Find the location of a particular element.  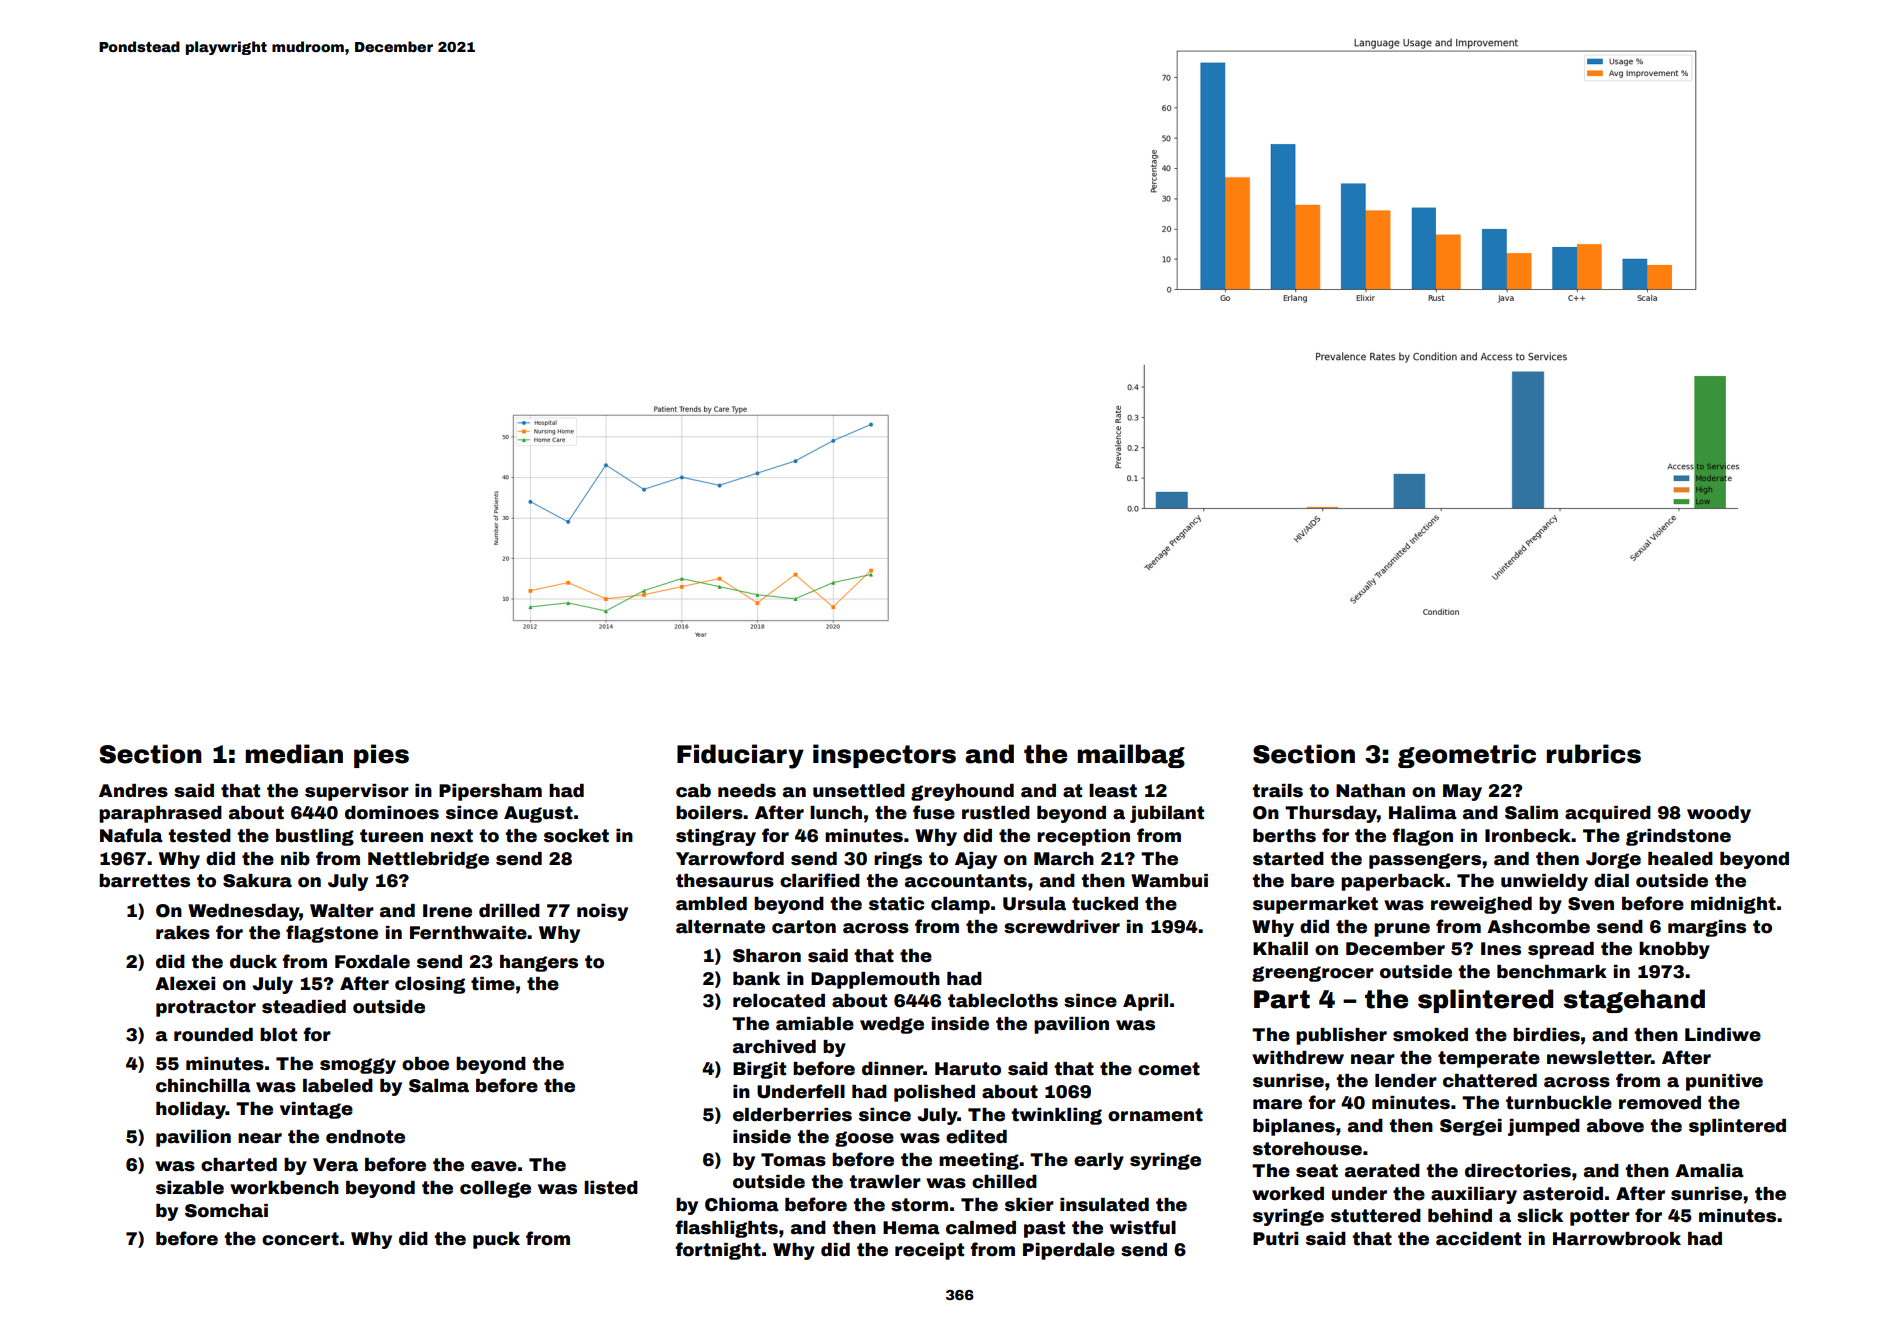

elderberries is located at coordinates (792, 1115).
